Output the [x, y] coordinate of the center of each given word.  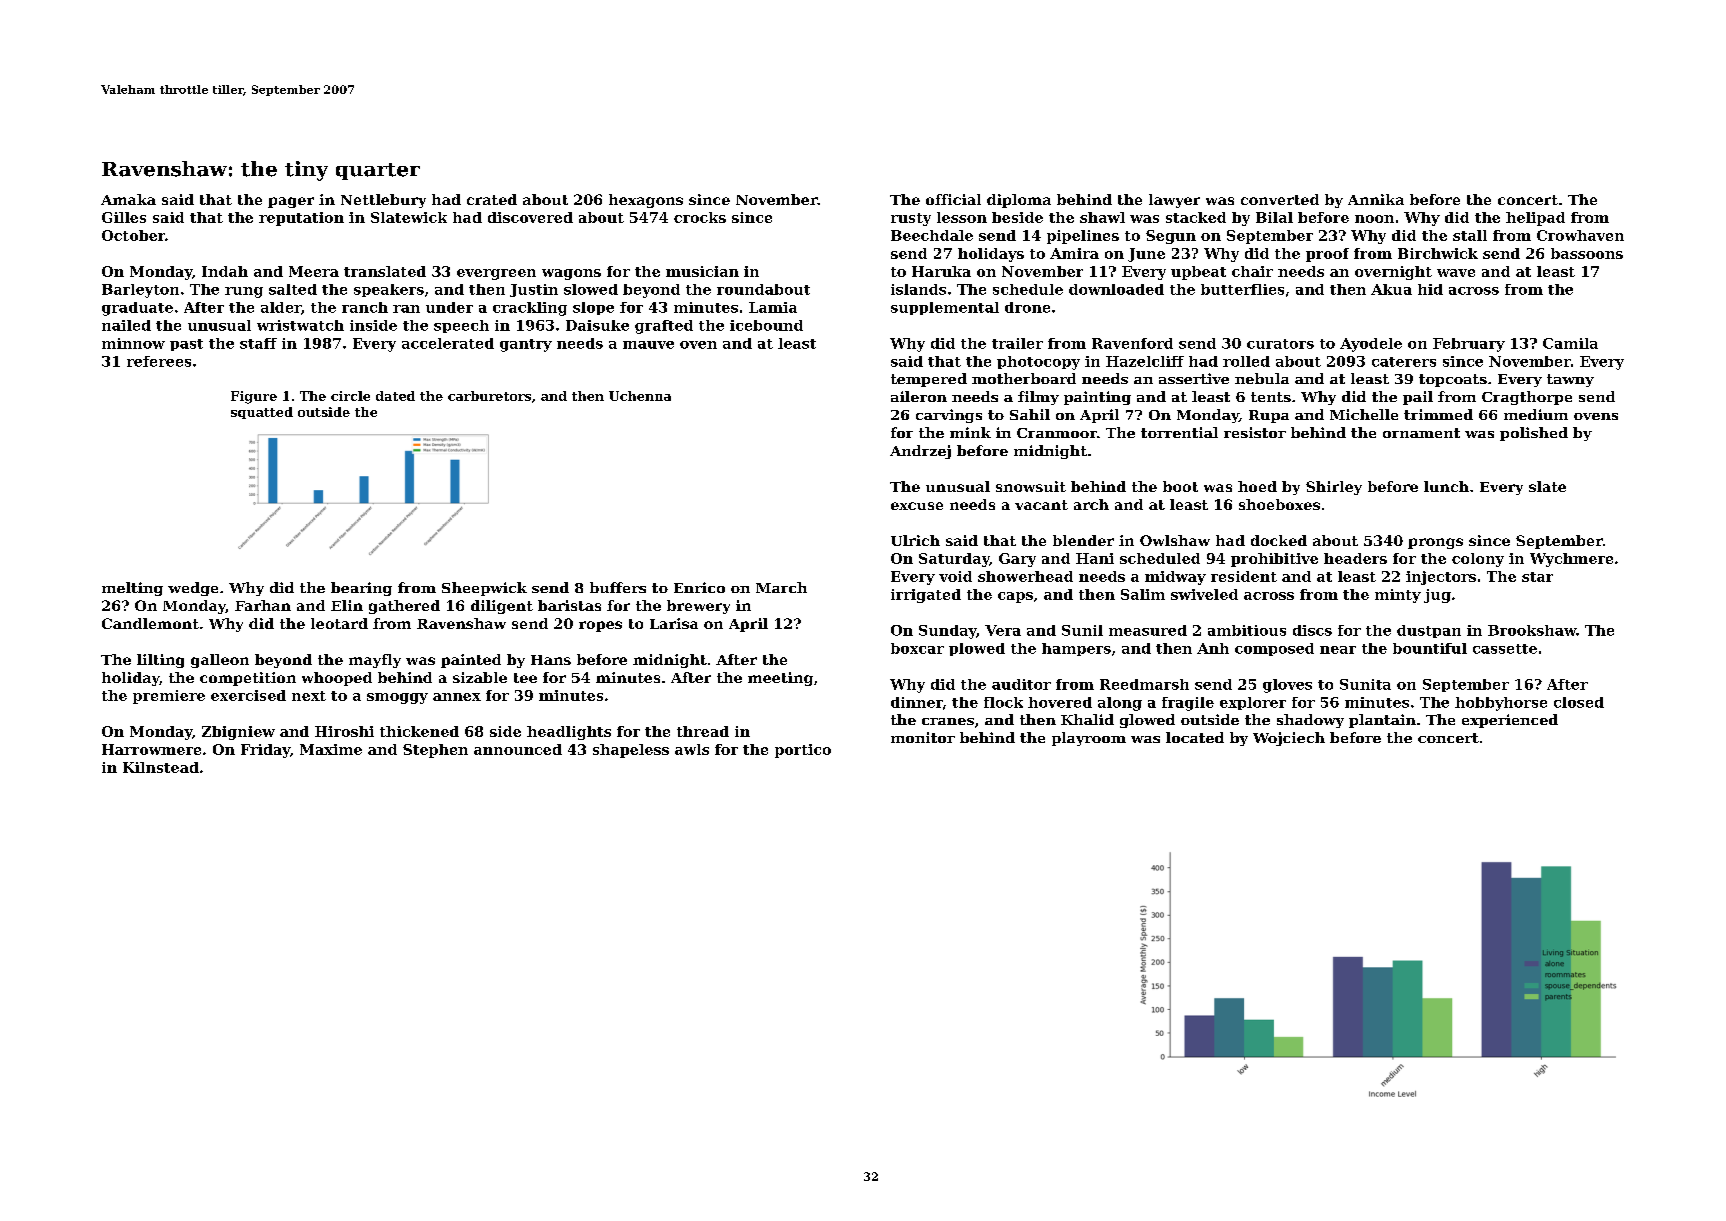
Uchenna [640, 396]
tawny [1570, 380]
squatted [262, 413]
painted [471, 661]
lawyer [1174, 201]
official [953, 199]
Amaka [128, 199]
